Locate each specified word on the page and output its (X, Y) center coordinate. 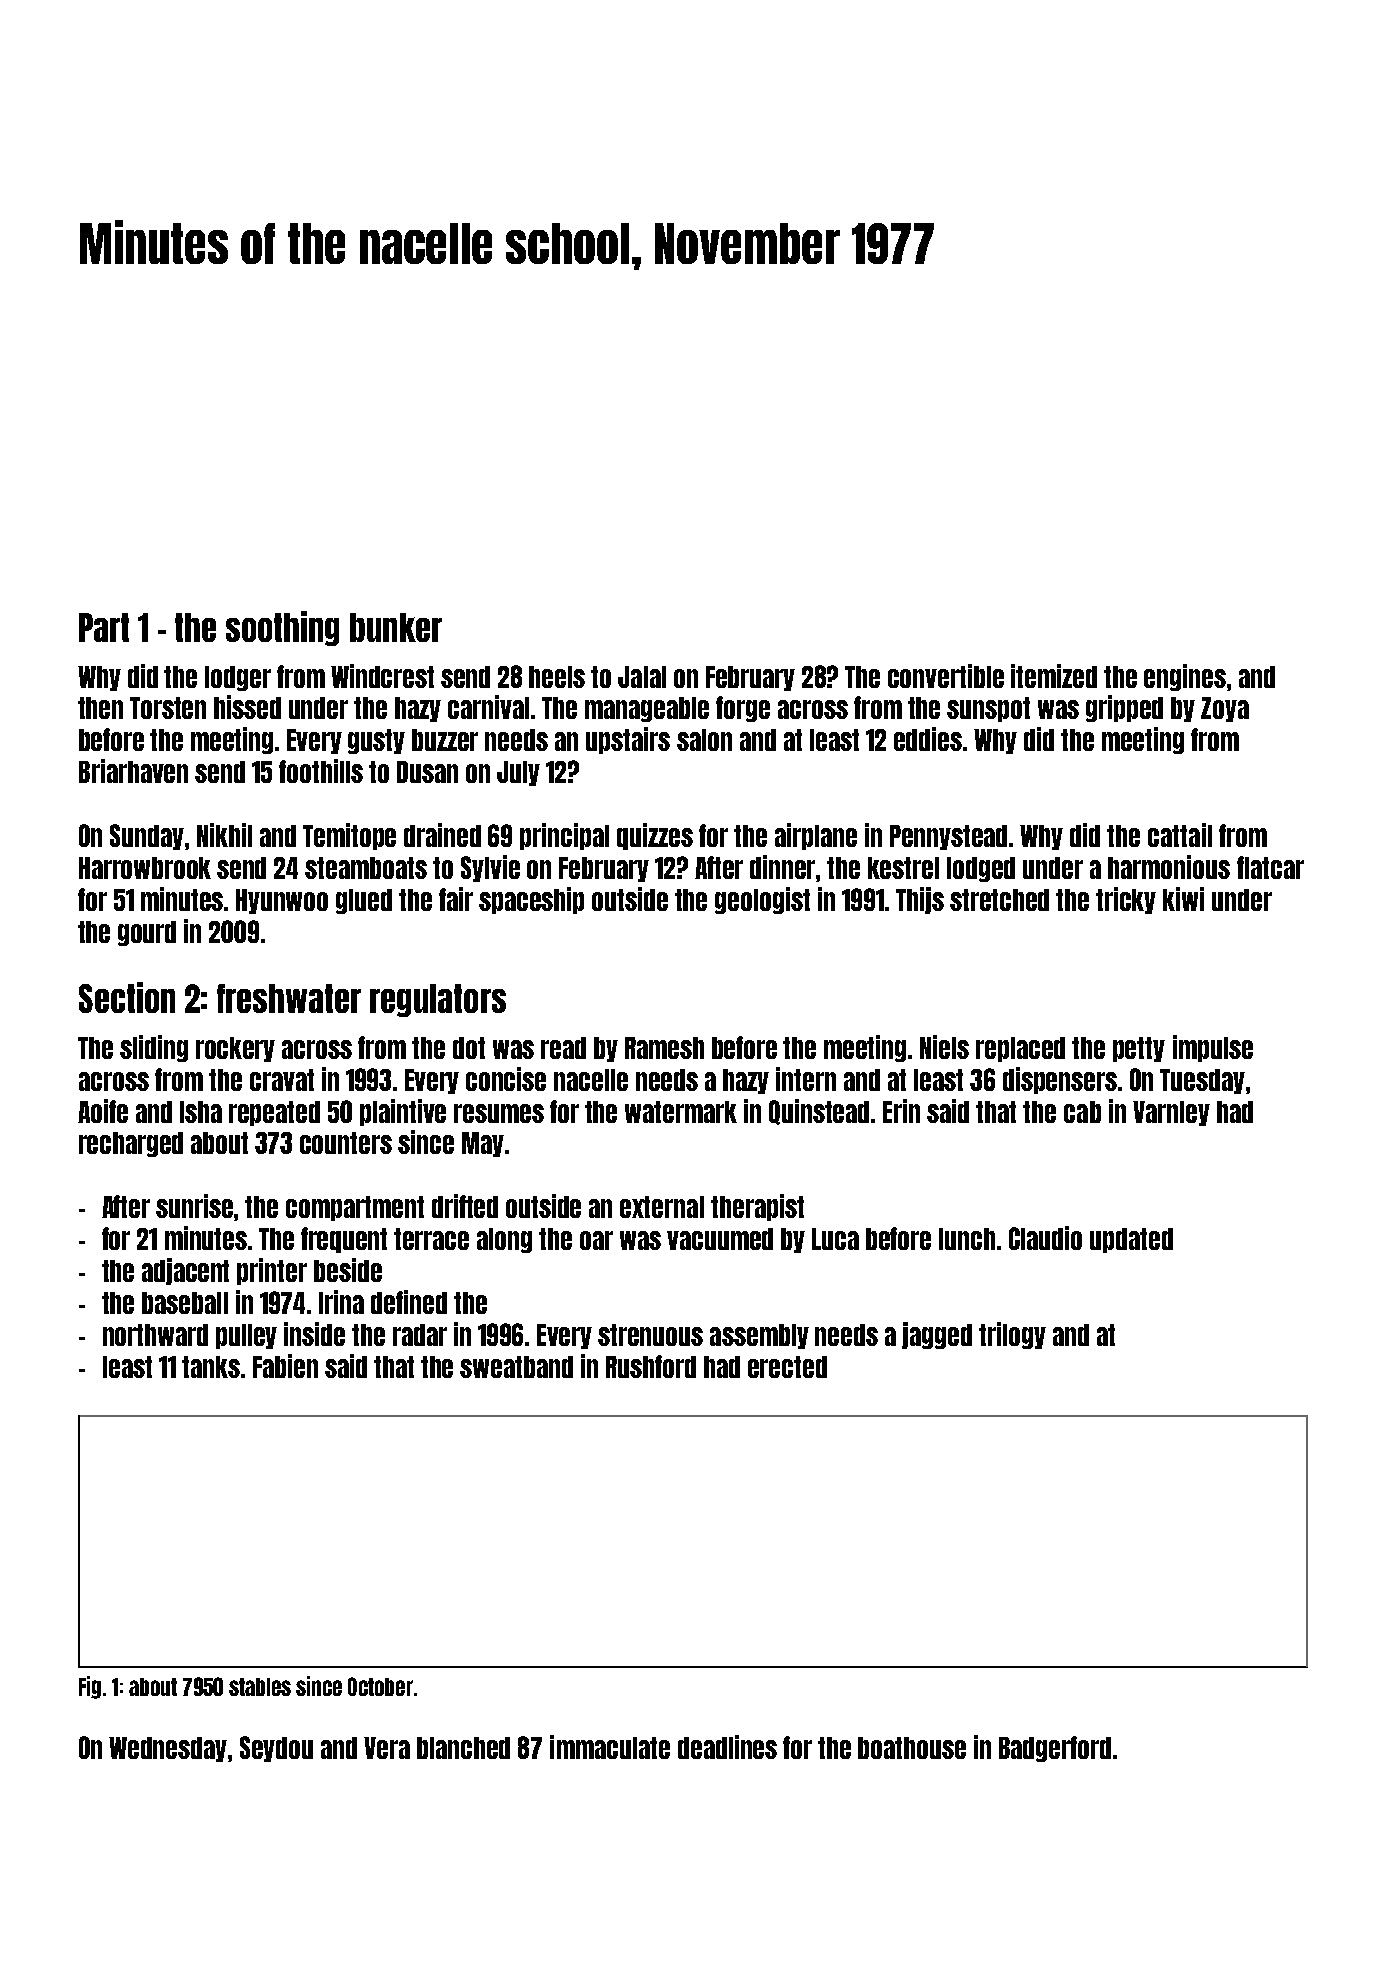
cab (1082, 1112)
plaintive (403, 1112)
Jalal (642, 677)
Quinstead (819, 1112)
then (100, 708)
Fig (90, 1687)
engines (1185, 677)
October (380, 1686)
